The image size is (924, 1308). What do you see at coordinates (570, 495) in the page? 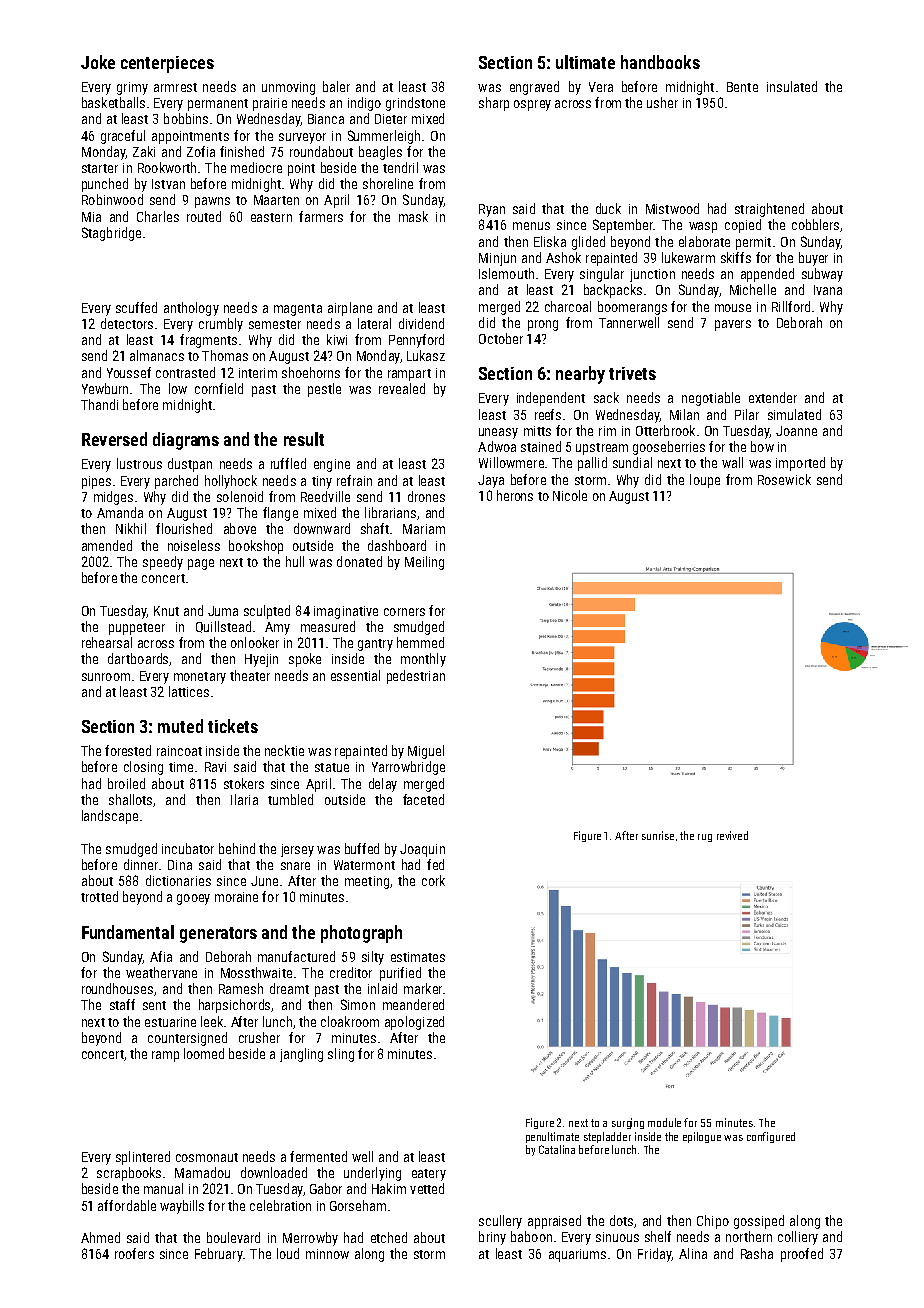
I see `Nicole` at bounding box center [570, 495].
